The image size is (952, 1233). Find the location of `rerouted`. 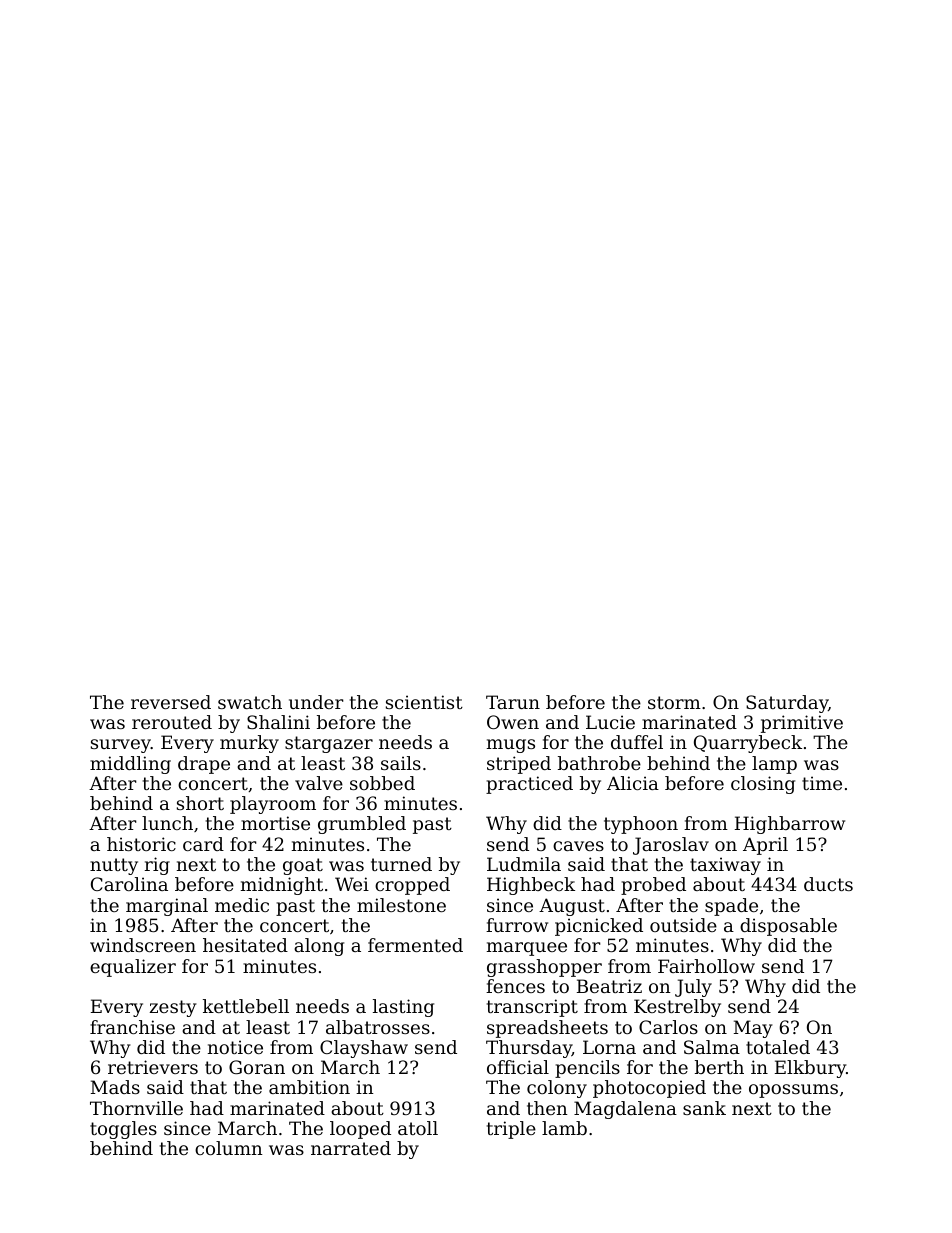

rerouted is located at coordinates (172, 722).
